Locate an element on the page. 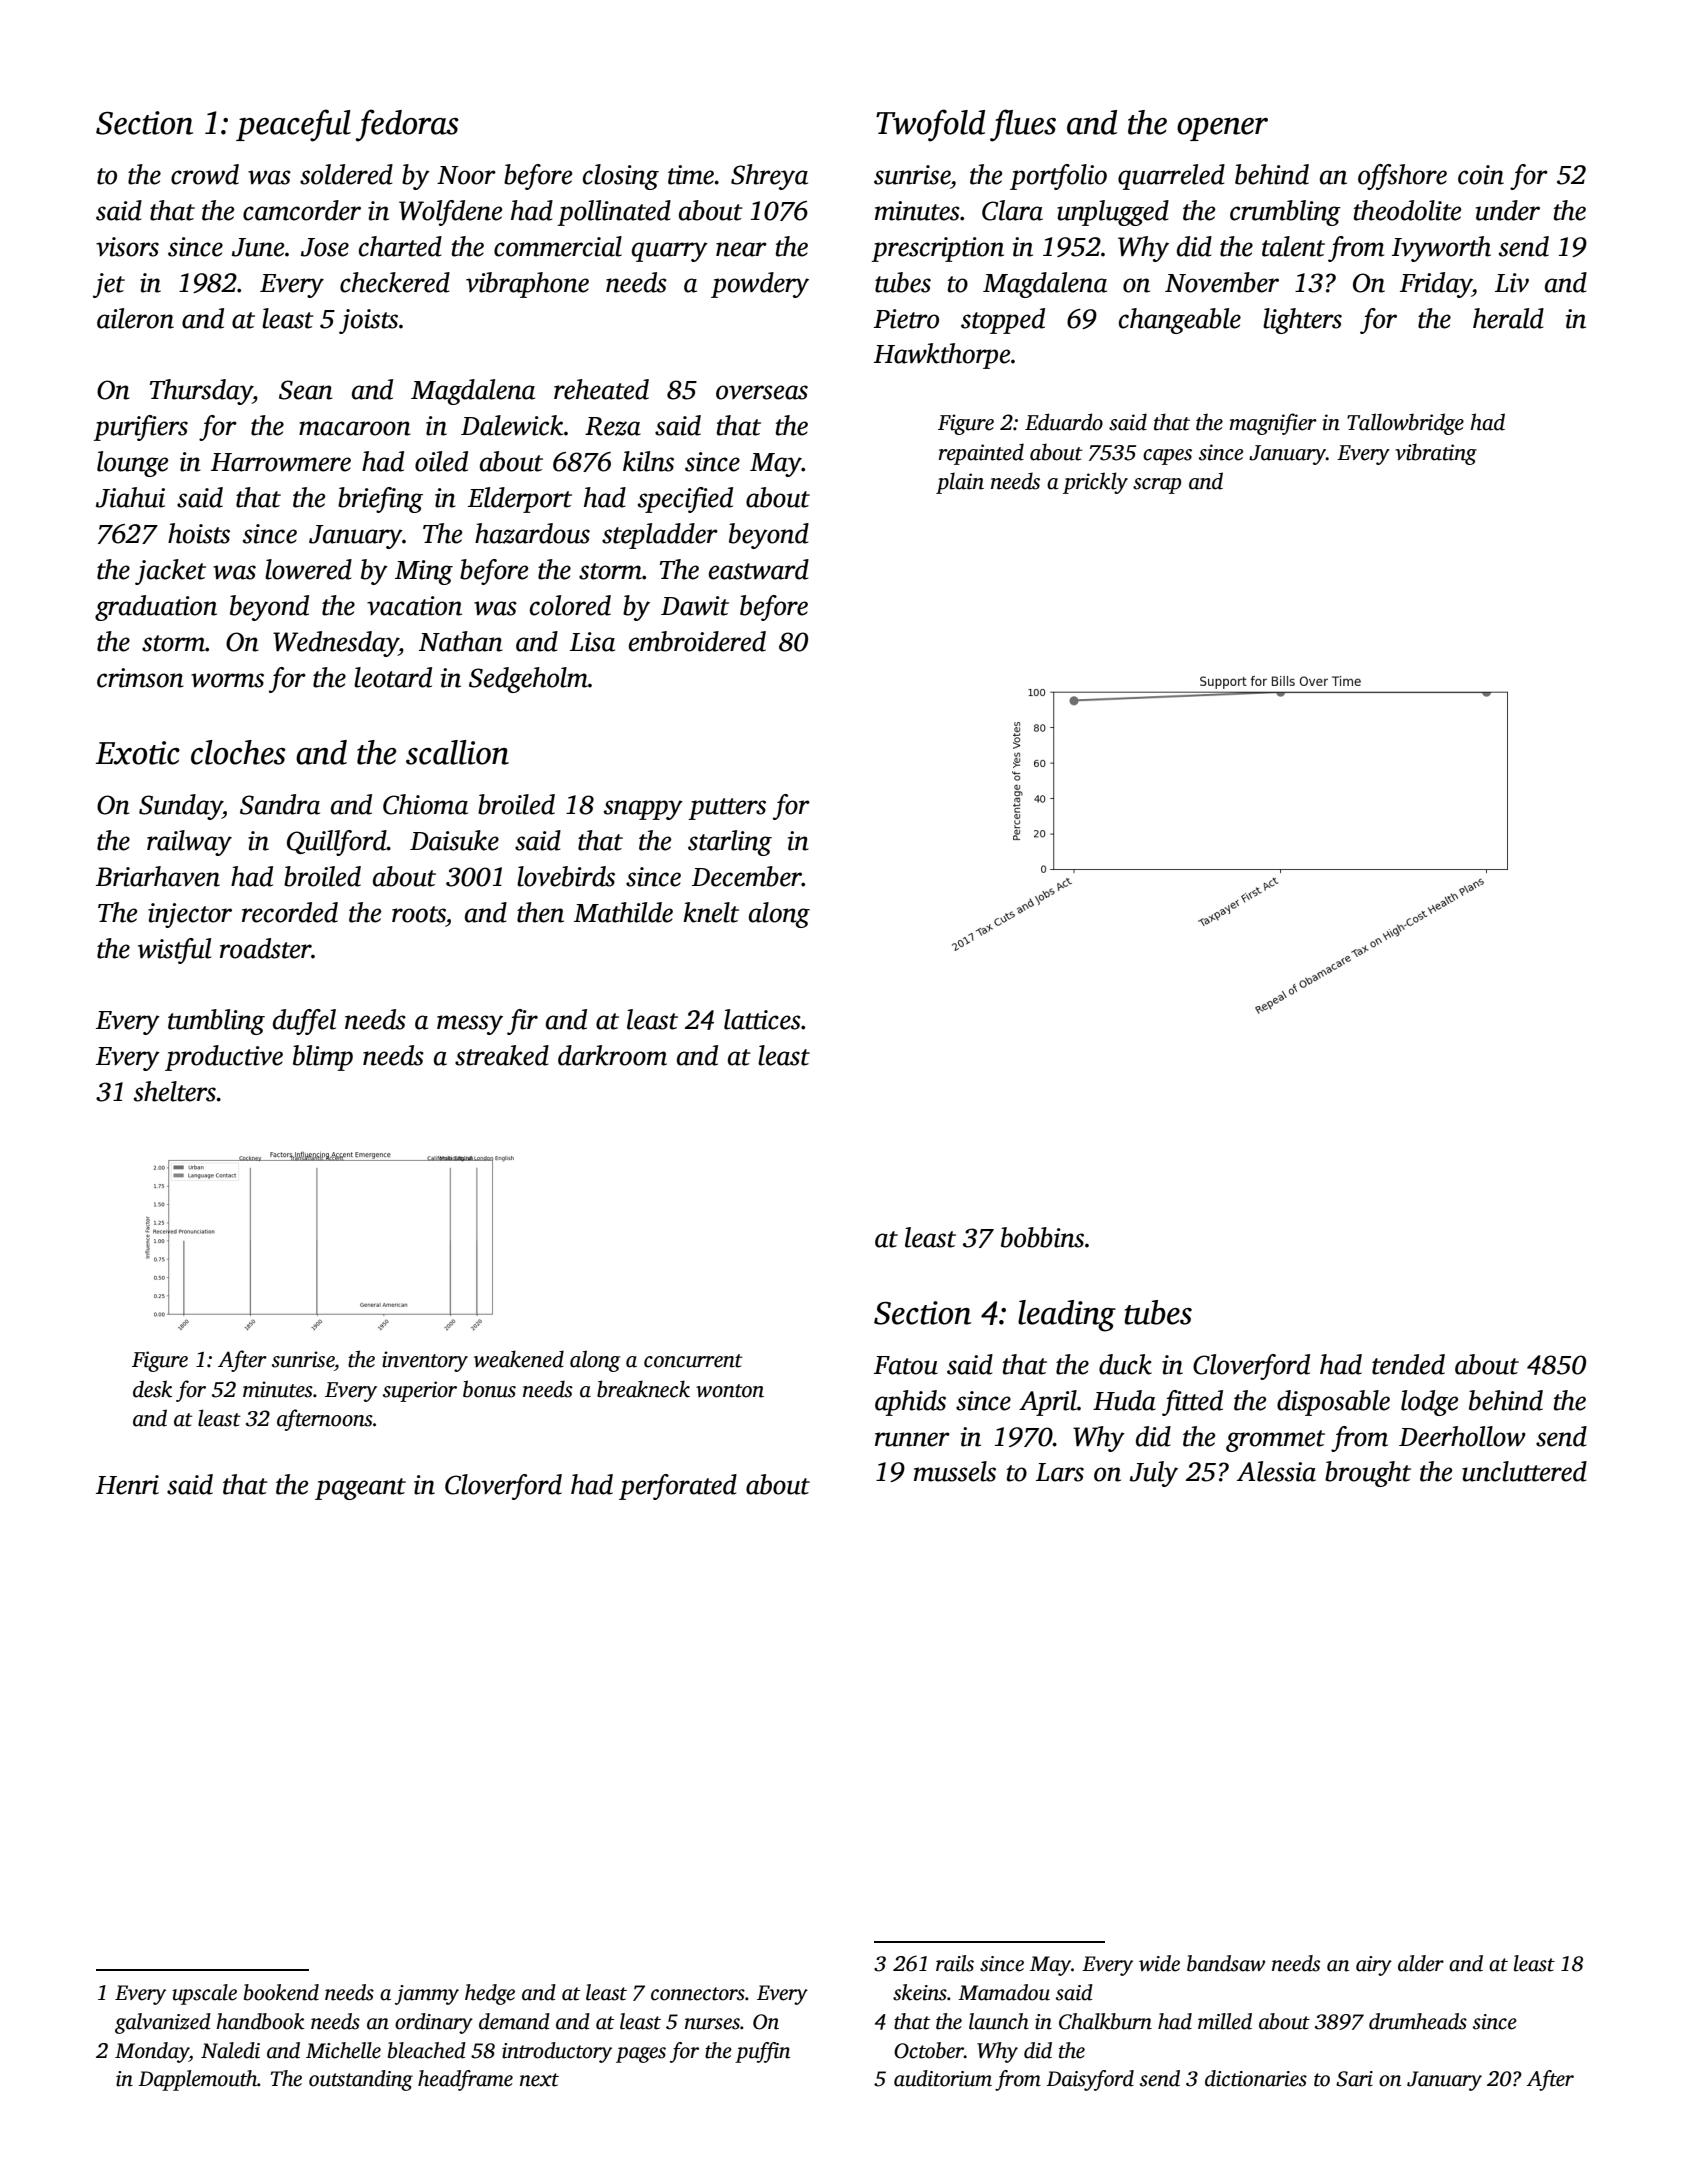 Image resolution: width=1683 pixels, height=2178 pixels. Briarhaven is located at coordinates (158, 876).
